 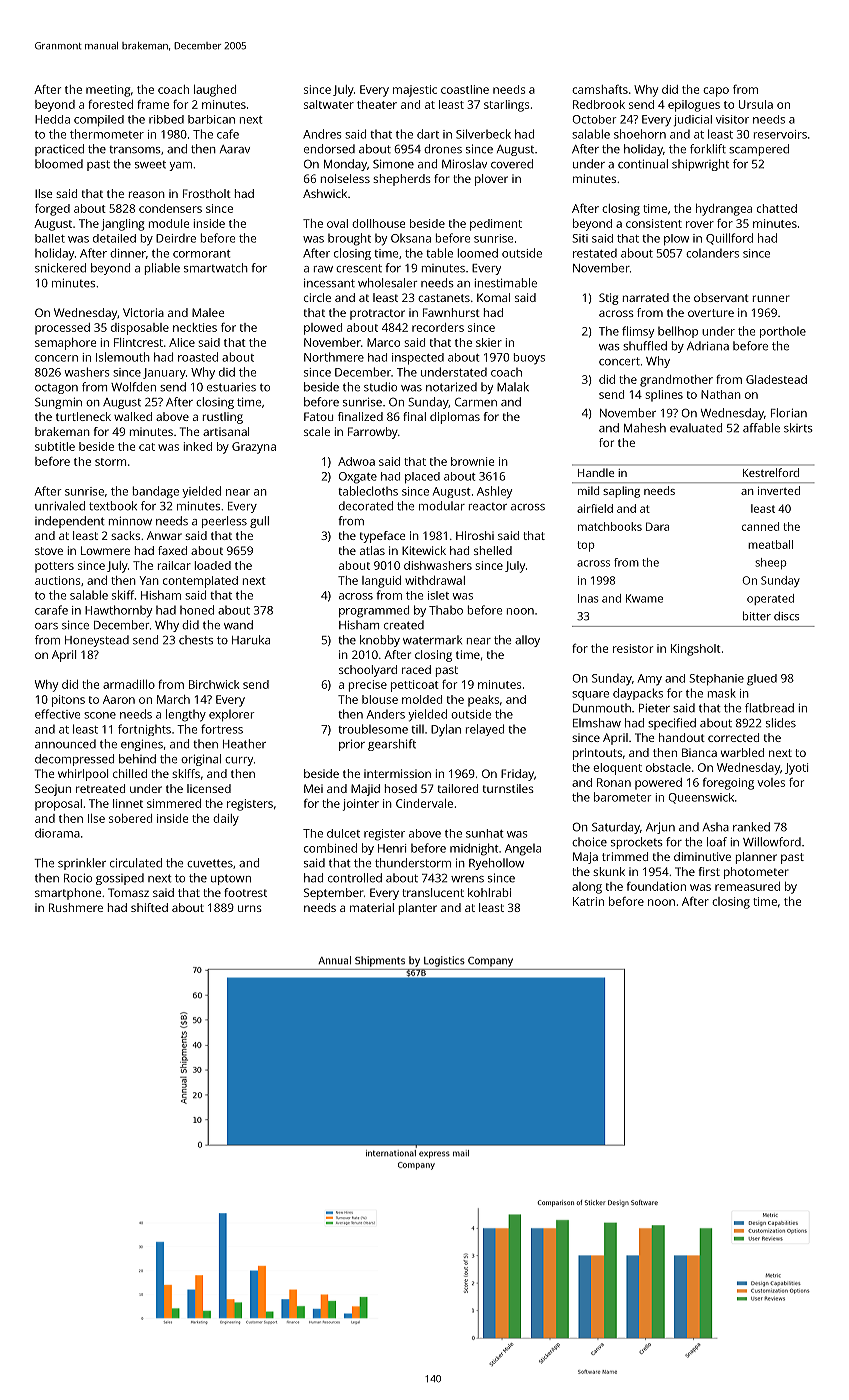 What do you see at coordinates (643, 164) in the screenshot?
I see `continual` at bounding box center [643, 164].
